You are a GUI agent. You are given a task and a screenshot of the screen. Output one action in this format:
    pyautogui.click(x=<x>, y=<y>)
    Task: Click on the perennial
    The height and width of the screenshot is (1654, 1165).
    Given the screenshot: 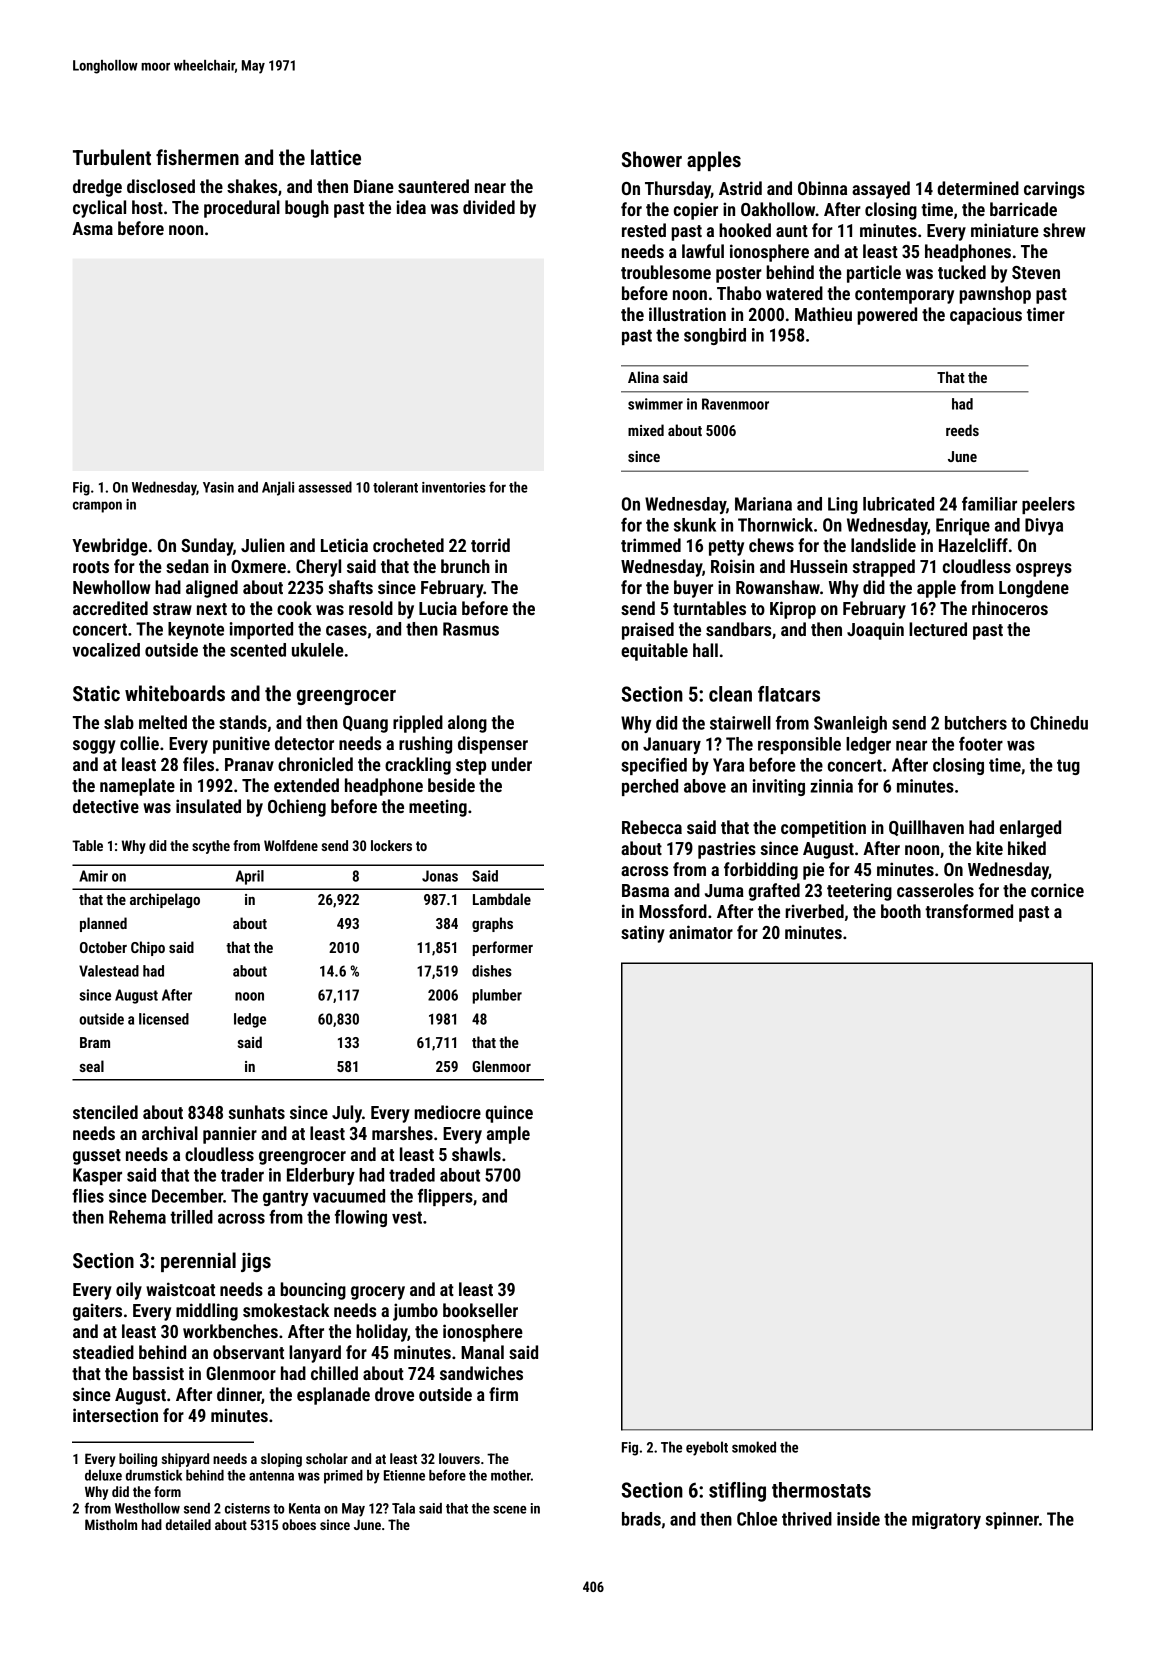 What is the action you would take?
    pyautogui.click(x=198, y=1262)
